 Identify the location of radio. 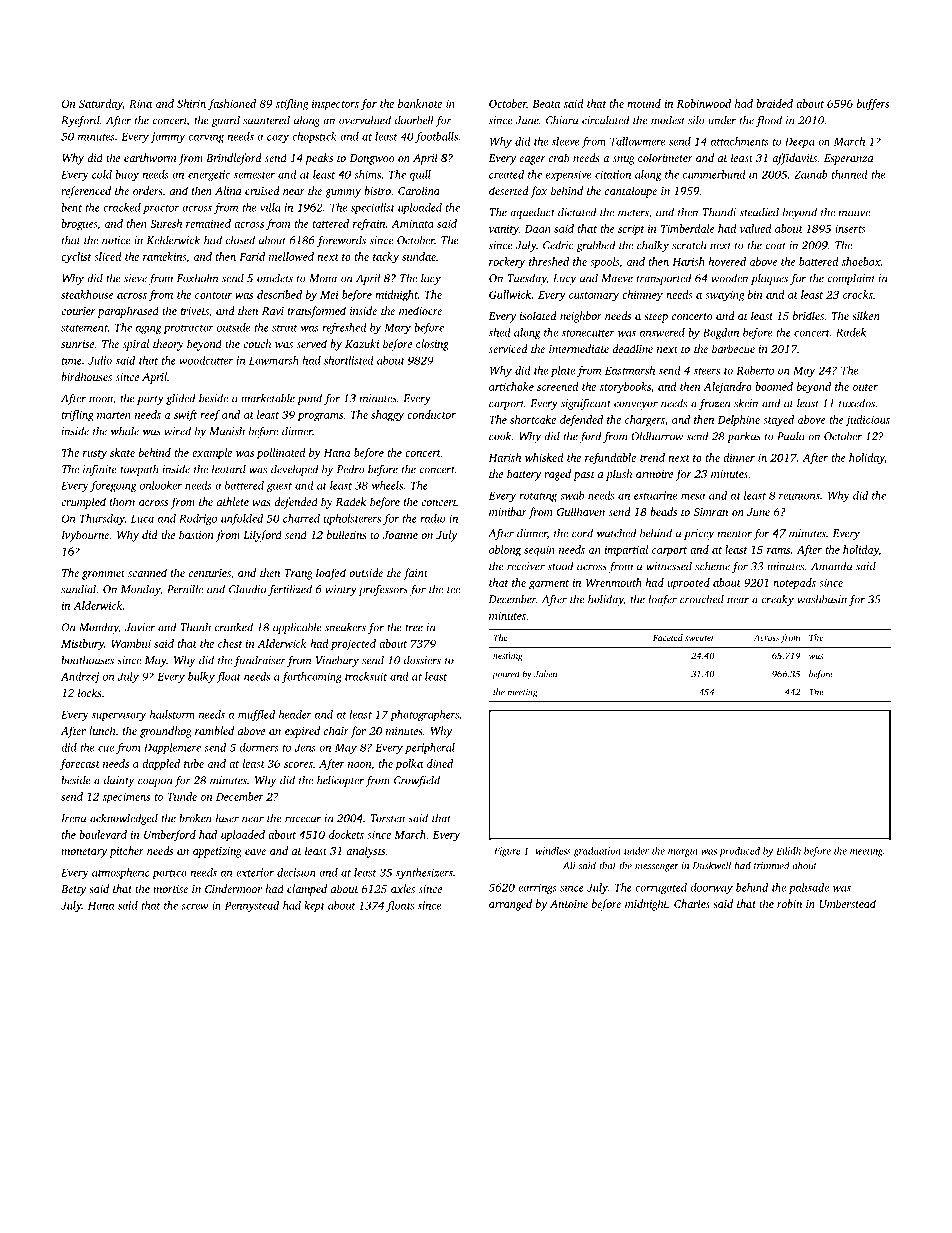
(432, 518).
